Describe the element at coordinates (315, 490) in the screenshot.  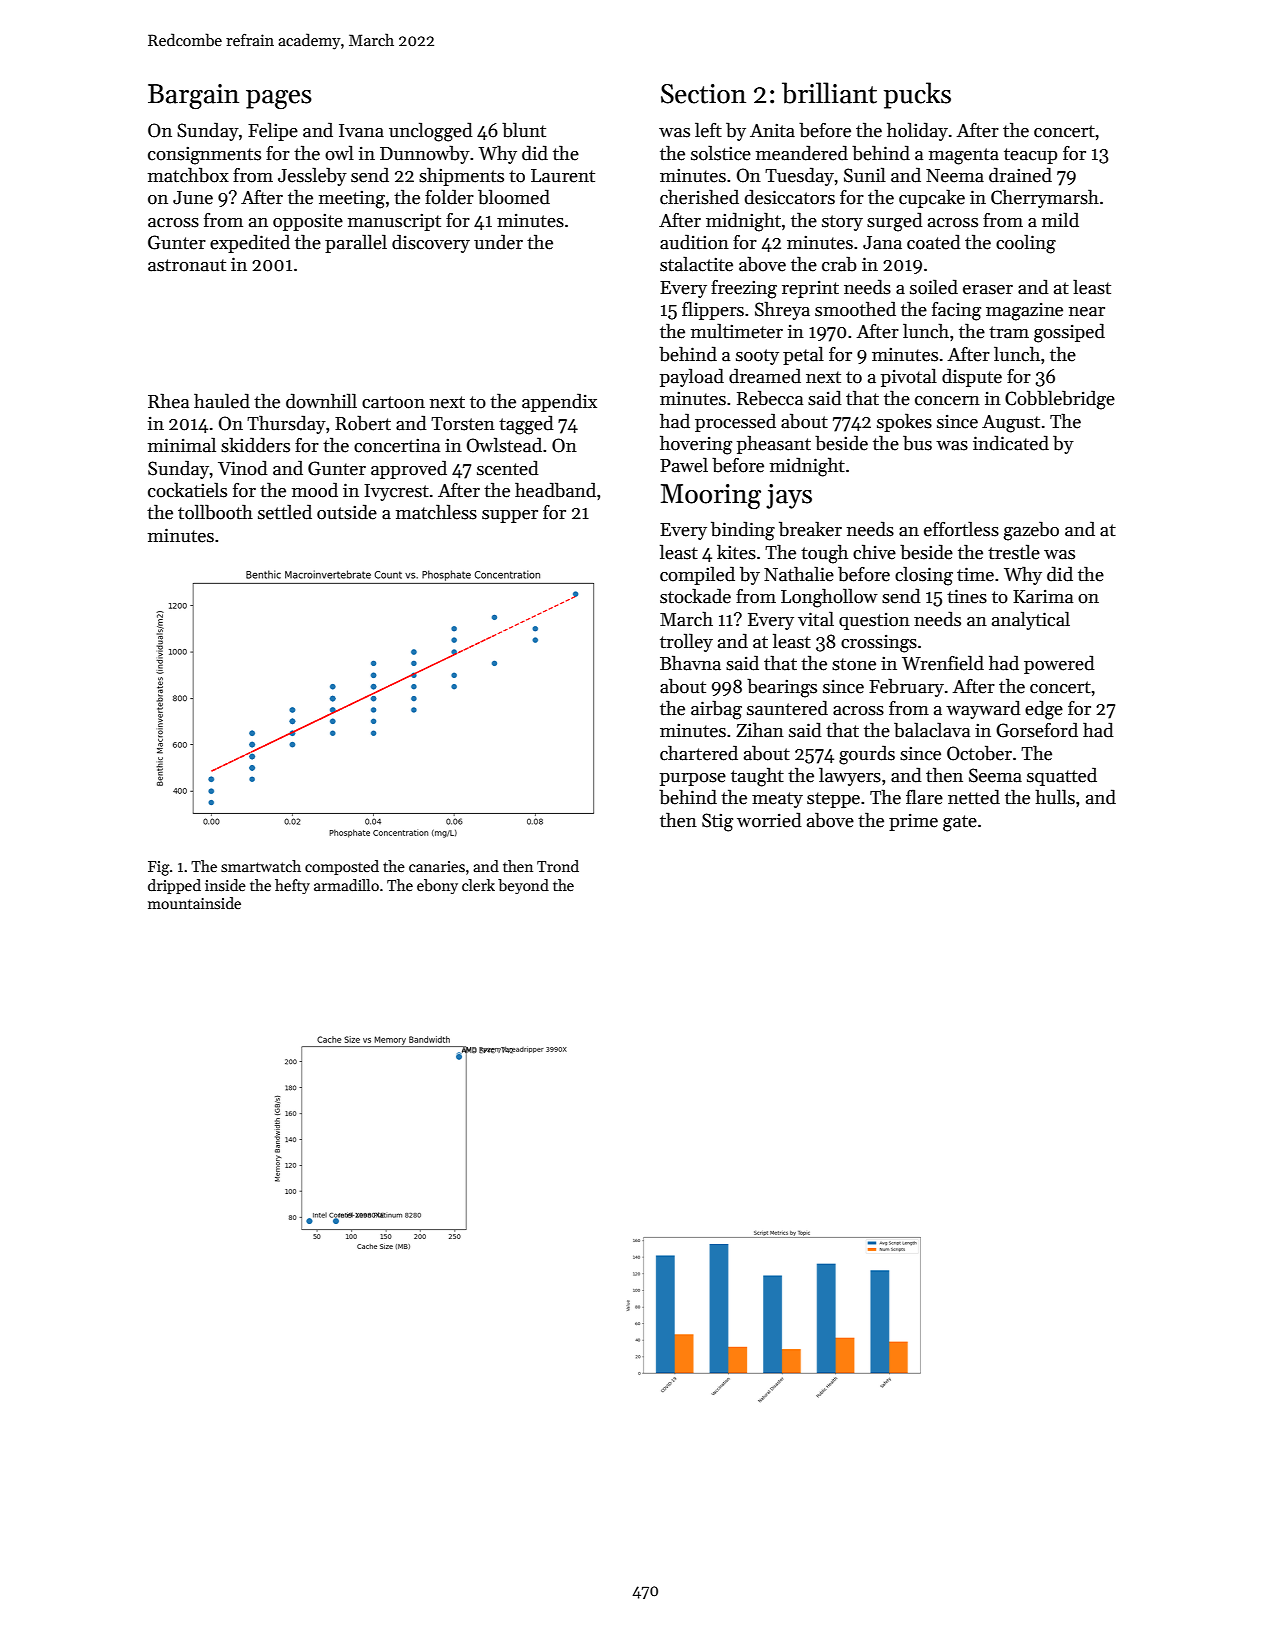
I see `mood` at that location.
